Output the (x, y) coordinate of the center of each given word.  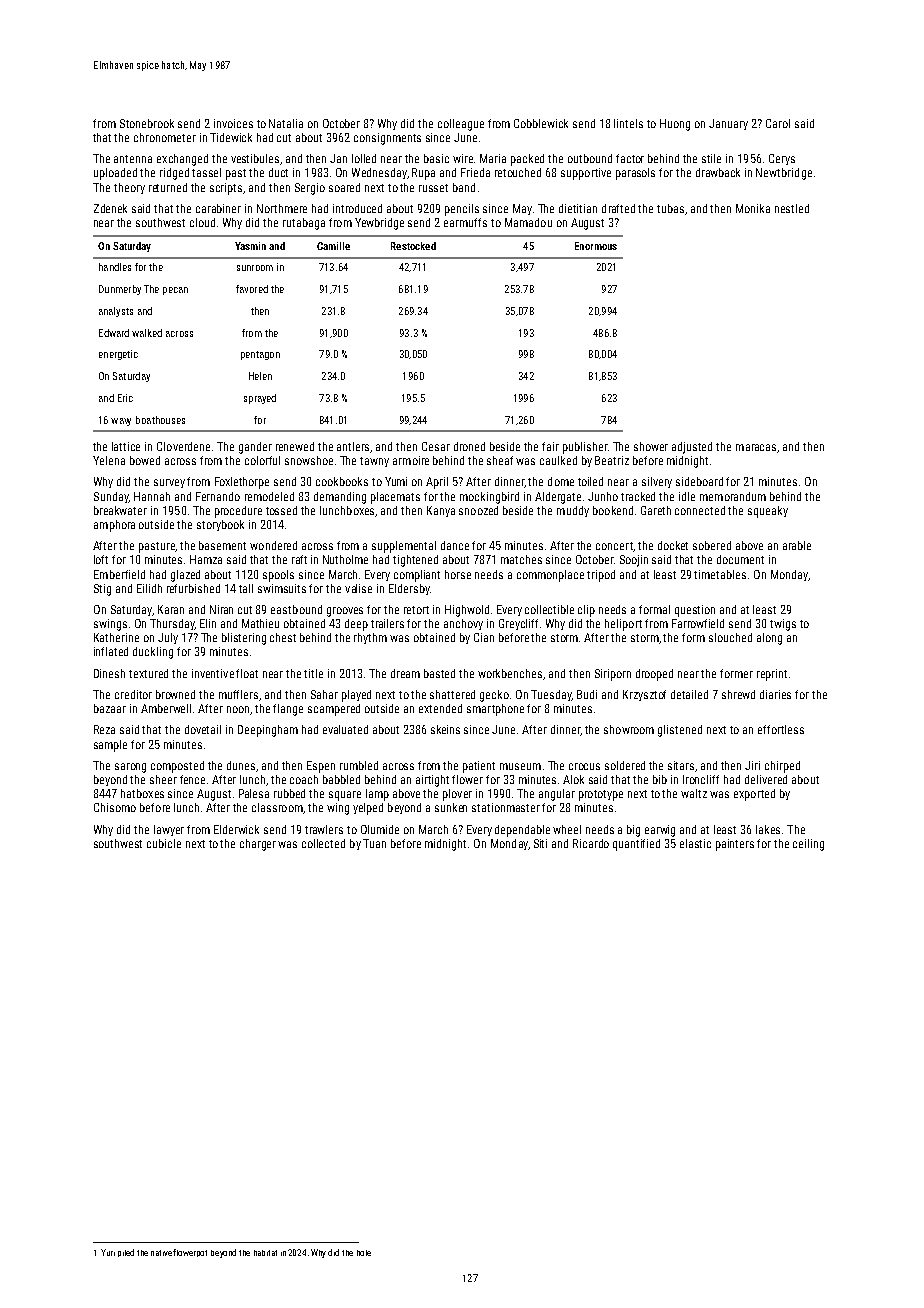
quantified (636, 845)
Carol (778, 123)
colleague (461, 125)
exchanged (182, 160)
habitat (265, 1253)
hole (364, 1253)
